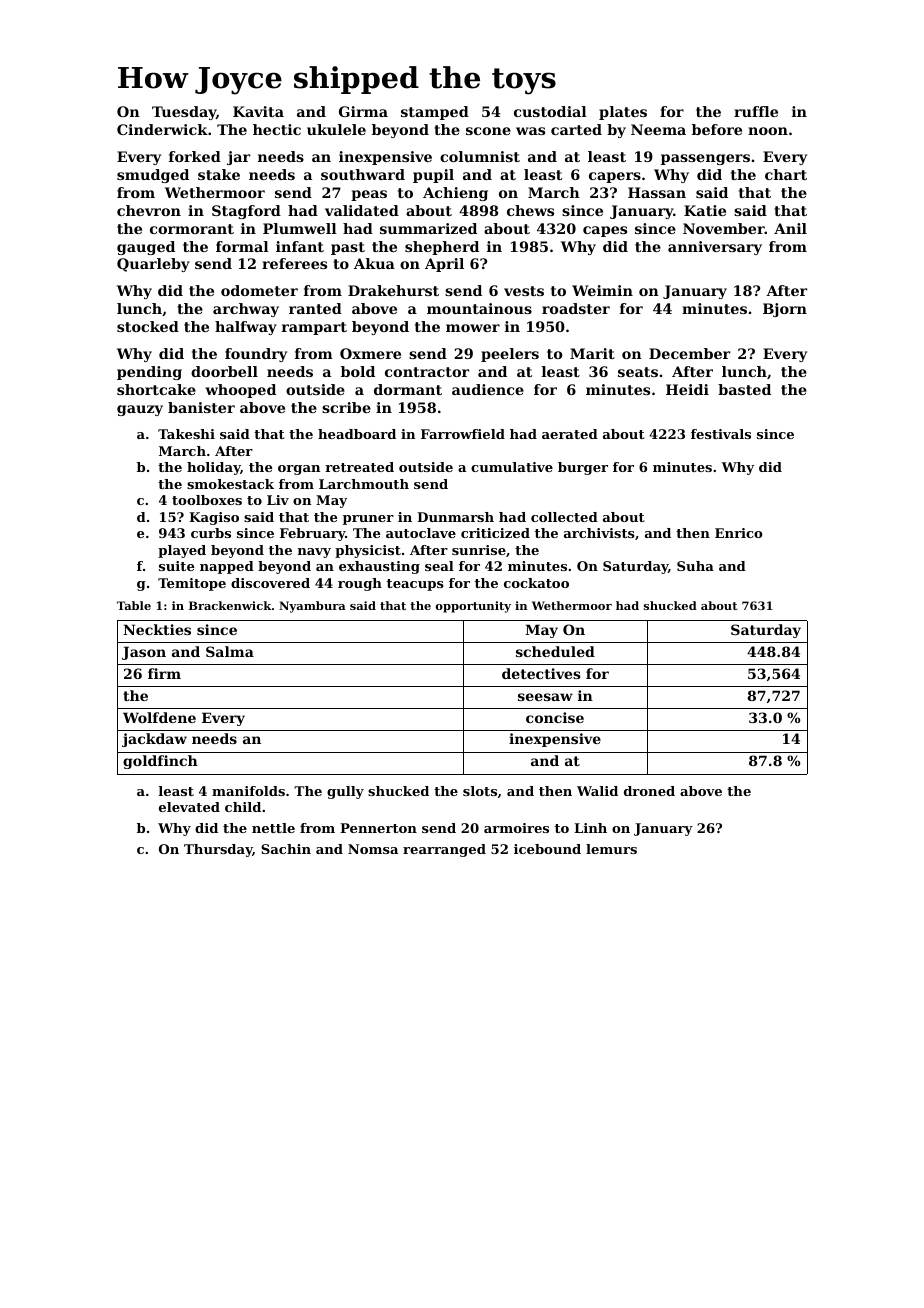 The width and height of the screenshot is (924, 1308). Describe the element at coordinates (238, 158) in the screenshot. I see `jar` at that location.
